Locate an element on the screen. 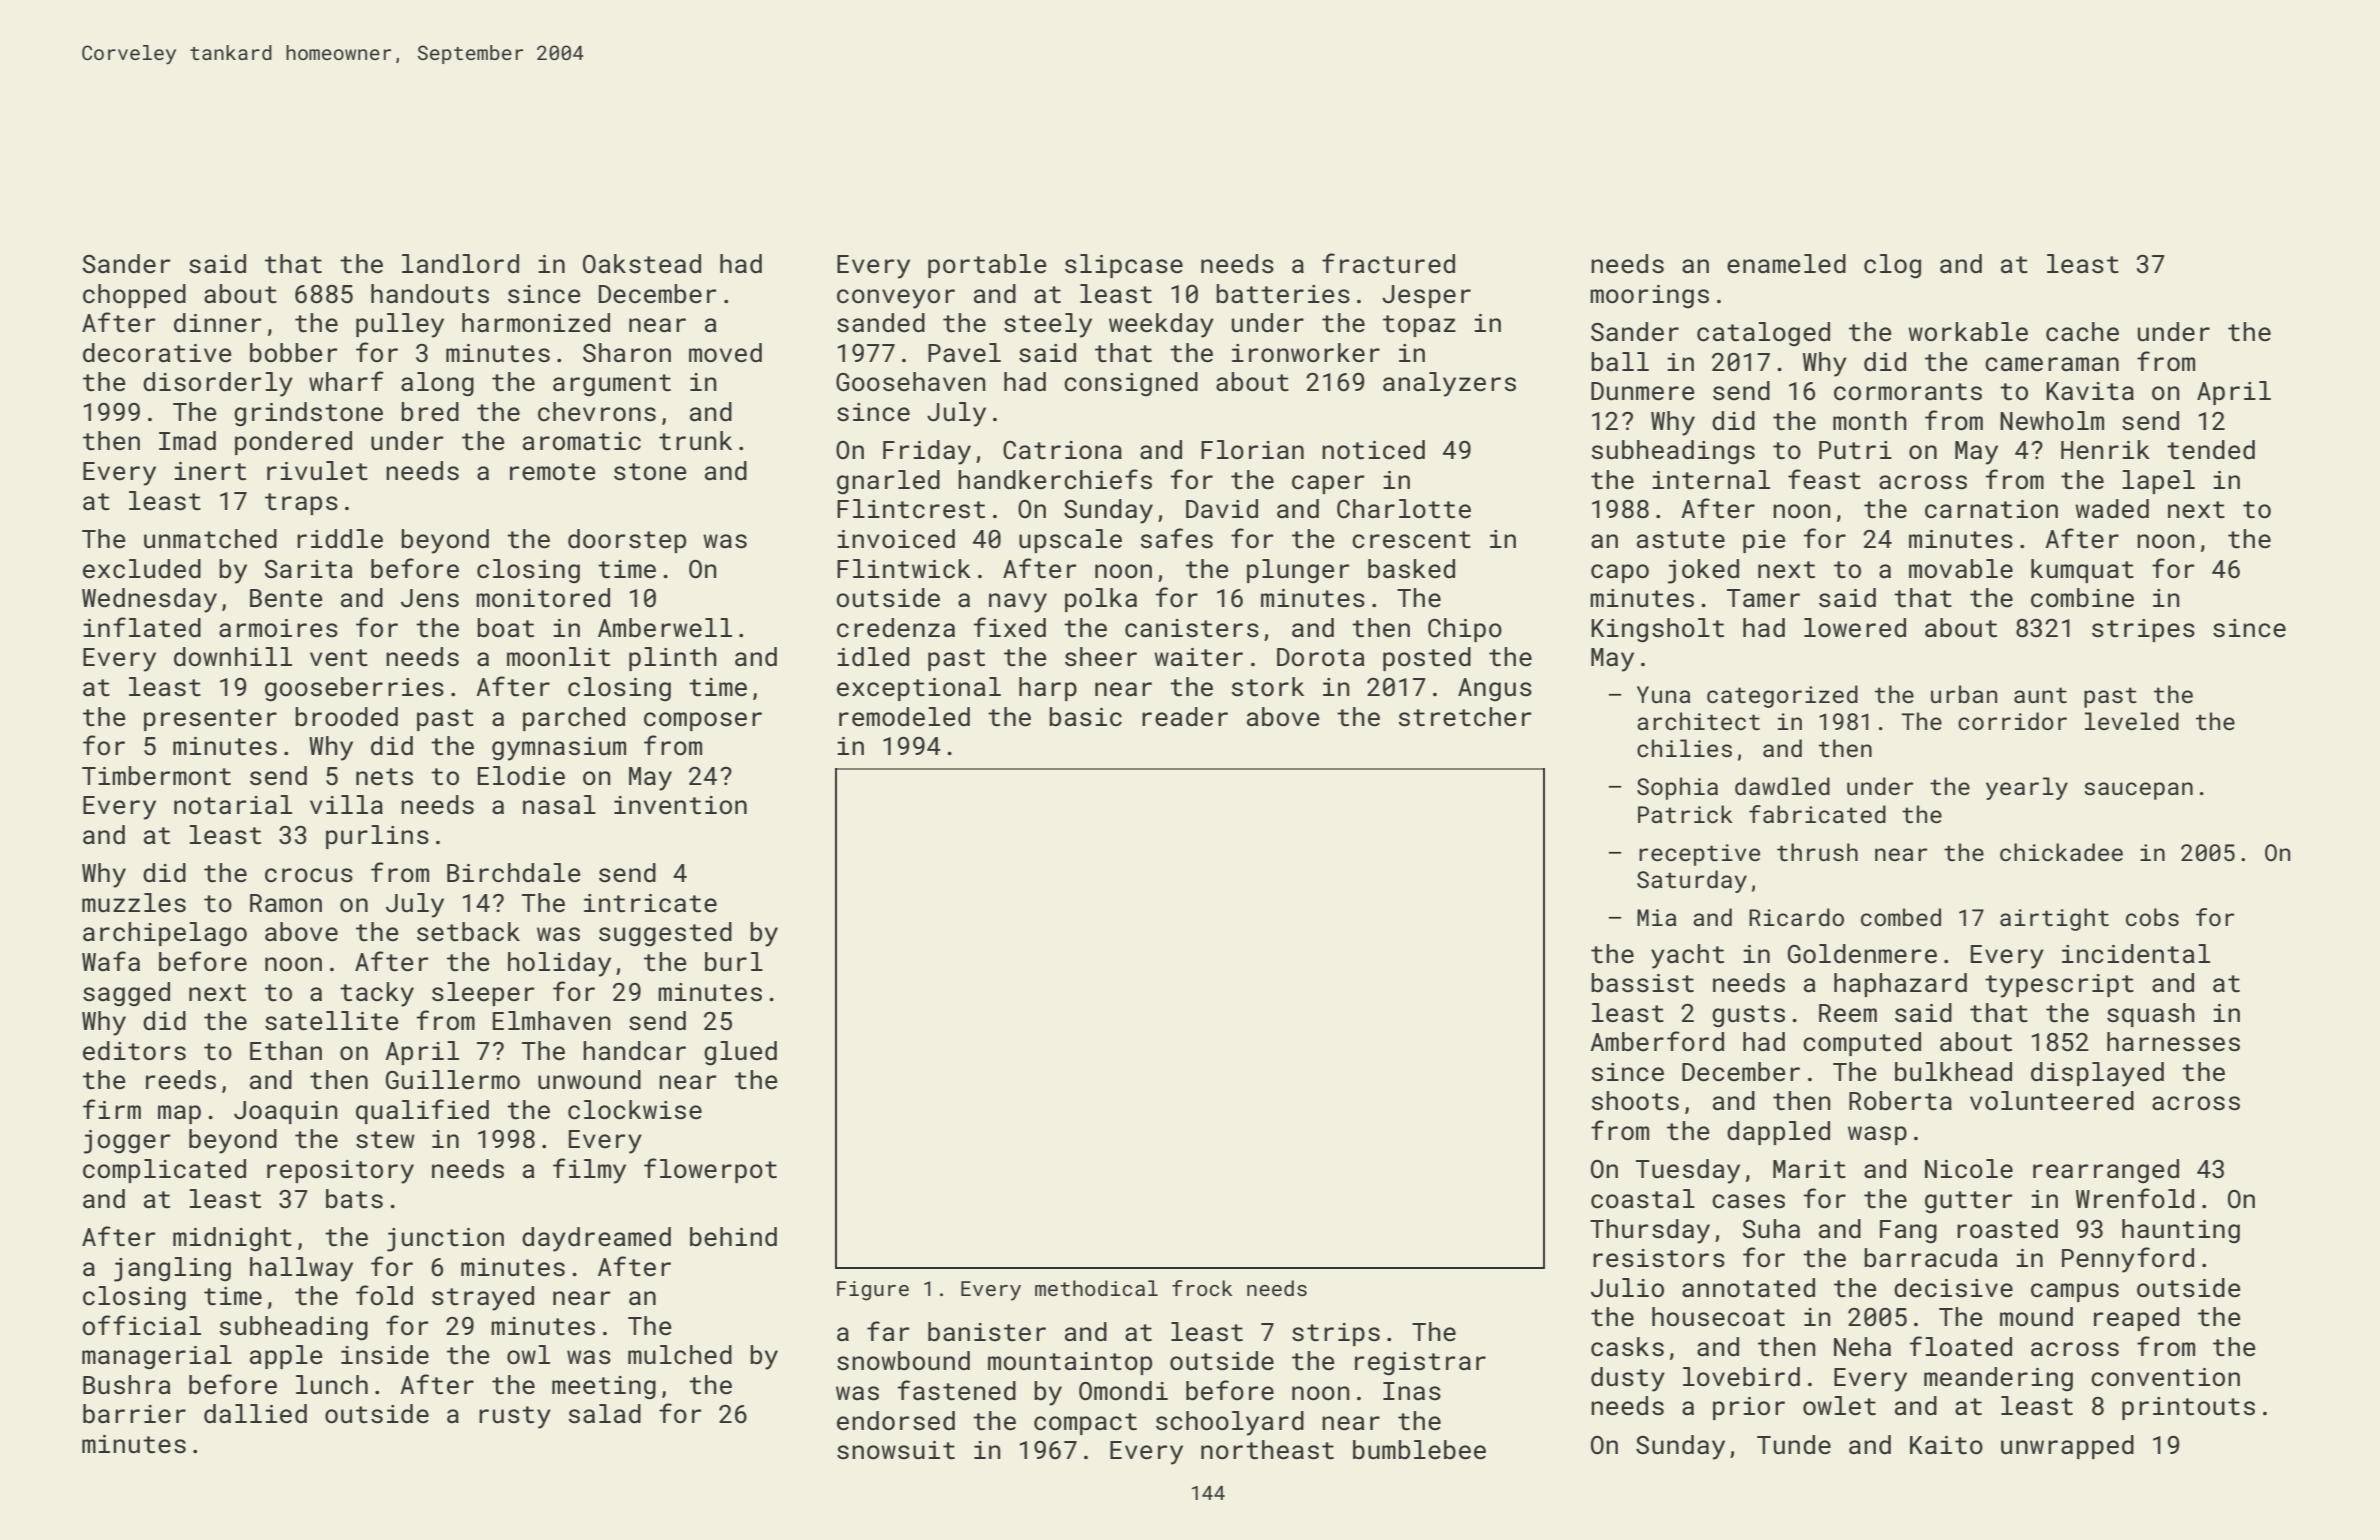  Timbermont is located at coordinates (156, 776).
